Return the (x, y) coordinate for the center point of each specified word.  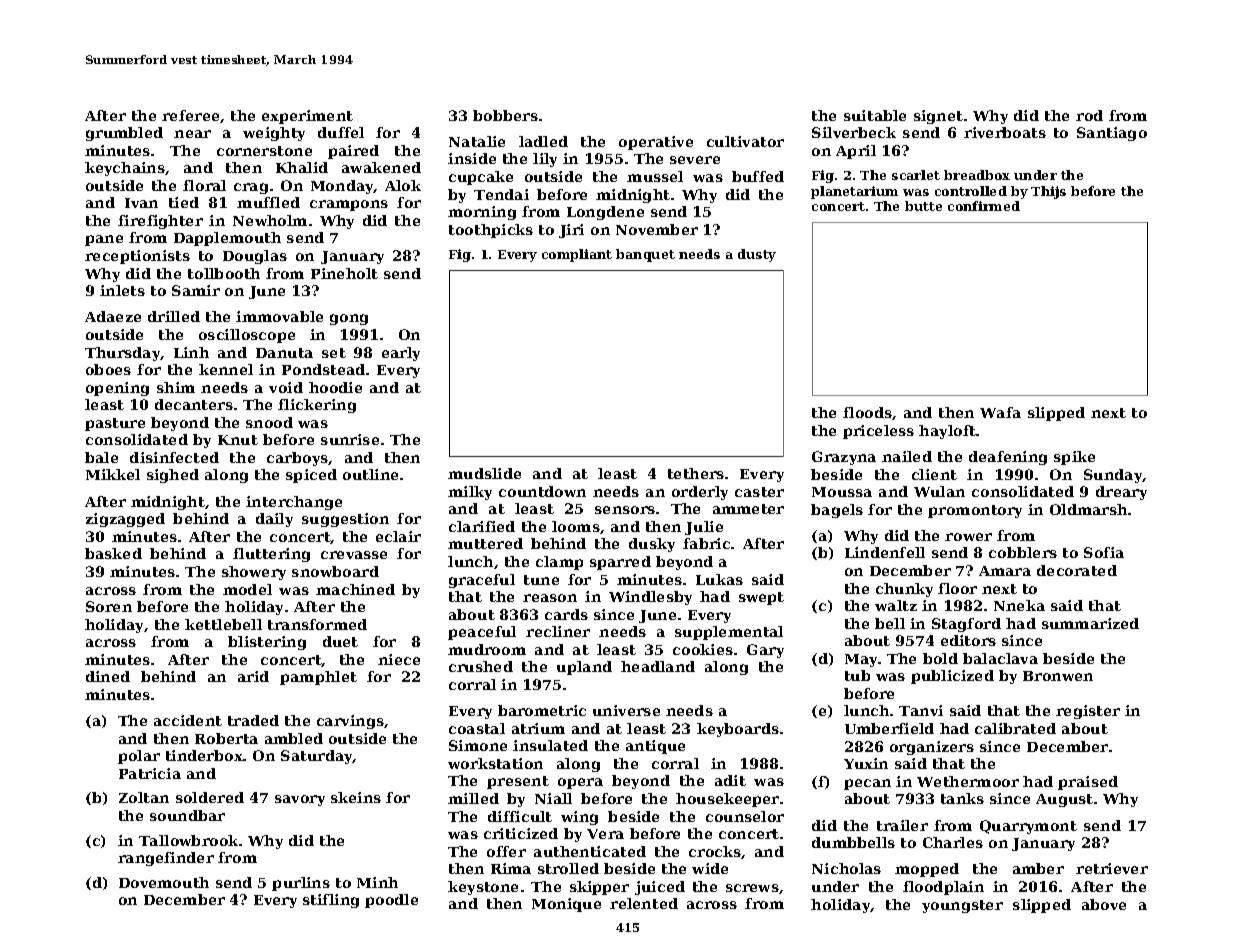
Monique (566, 905)
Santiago (1112, 134)
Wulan (939, 491)
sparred (620, 563)
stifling (331, 901)
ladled (543, 141)
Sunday (1113, 476)
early (401, 354)
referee (190, 115)
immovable (279, 316)
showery (254, 573)
